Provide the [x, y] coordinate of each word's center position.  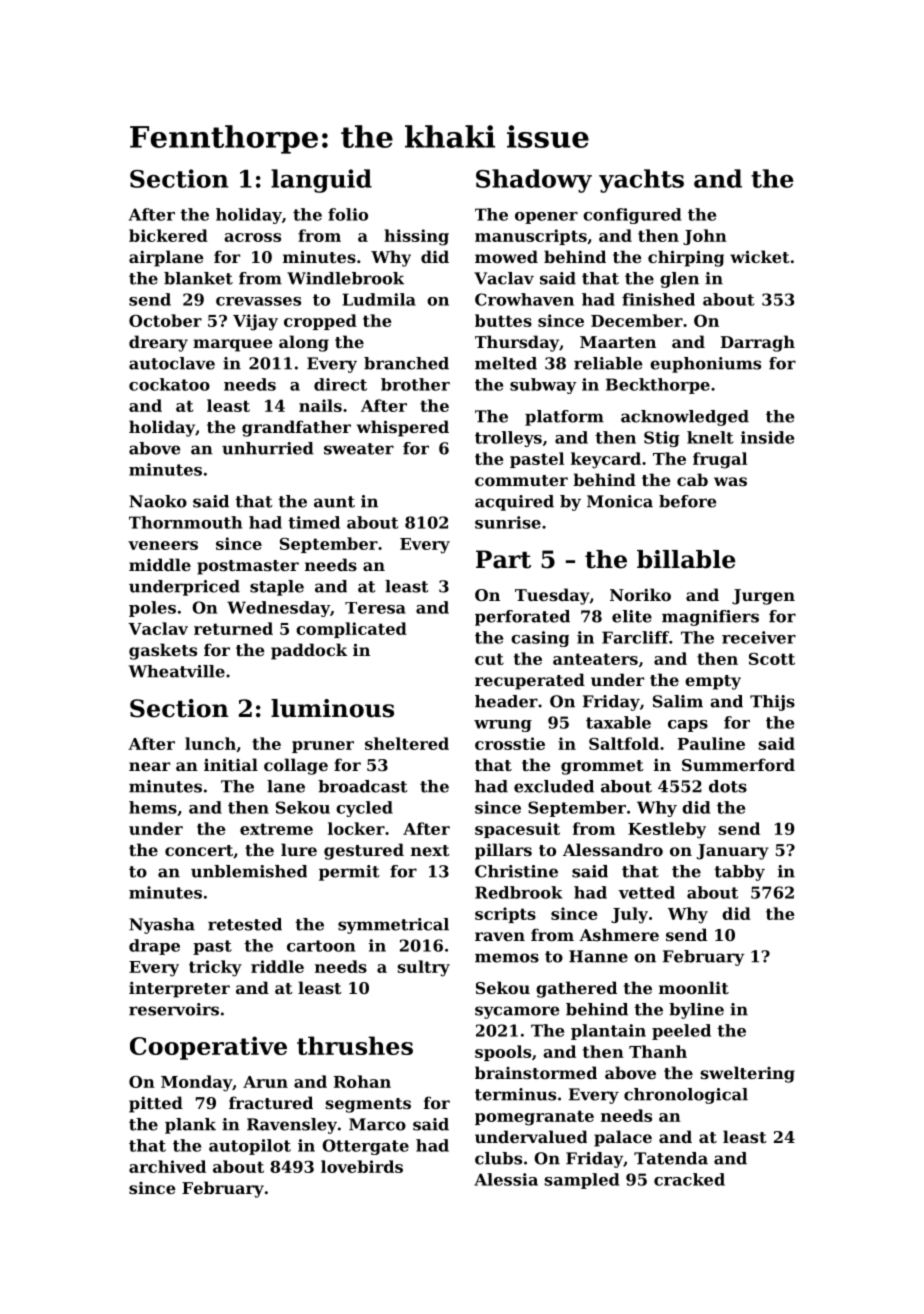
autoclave [172, 363]
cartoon [321, 946]
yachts [641, 181]
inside [767, 437]
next [430, 850]
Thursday [517, 343]
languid [321, 181]
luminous [332, 708]
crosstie [510, 743]
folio [348, 214]
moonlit [694, 987]
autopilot [250, 1147]
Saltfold [624, 743]
